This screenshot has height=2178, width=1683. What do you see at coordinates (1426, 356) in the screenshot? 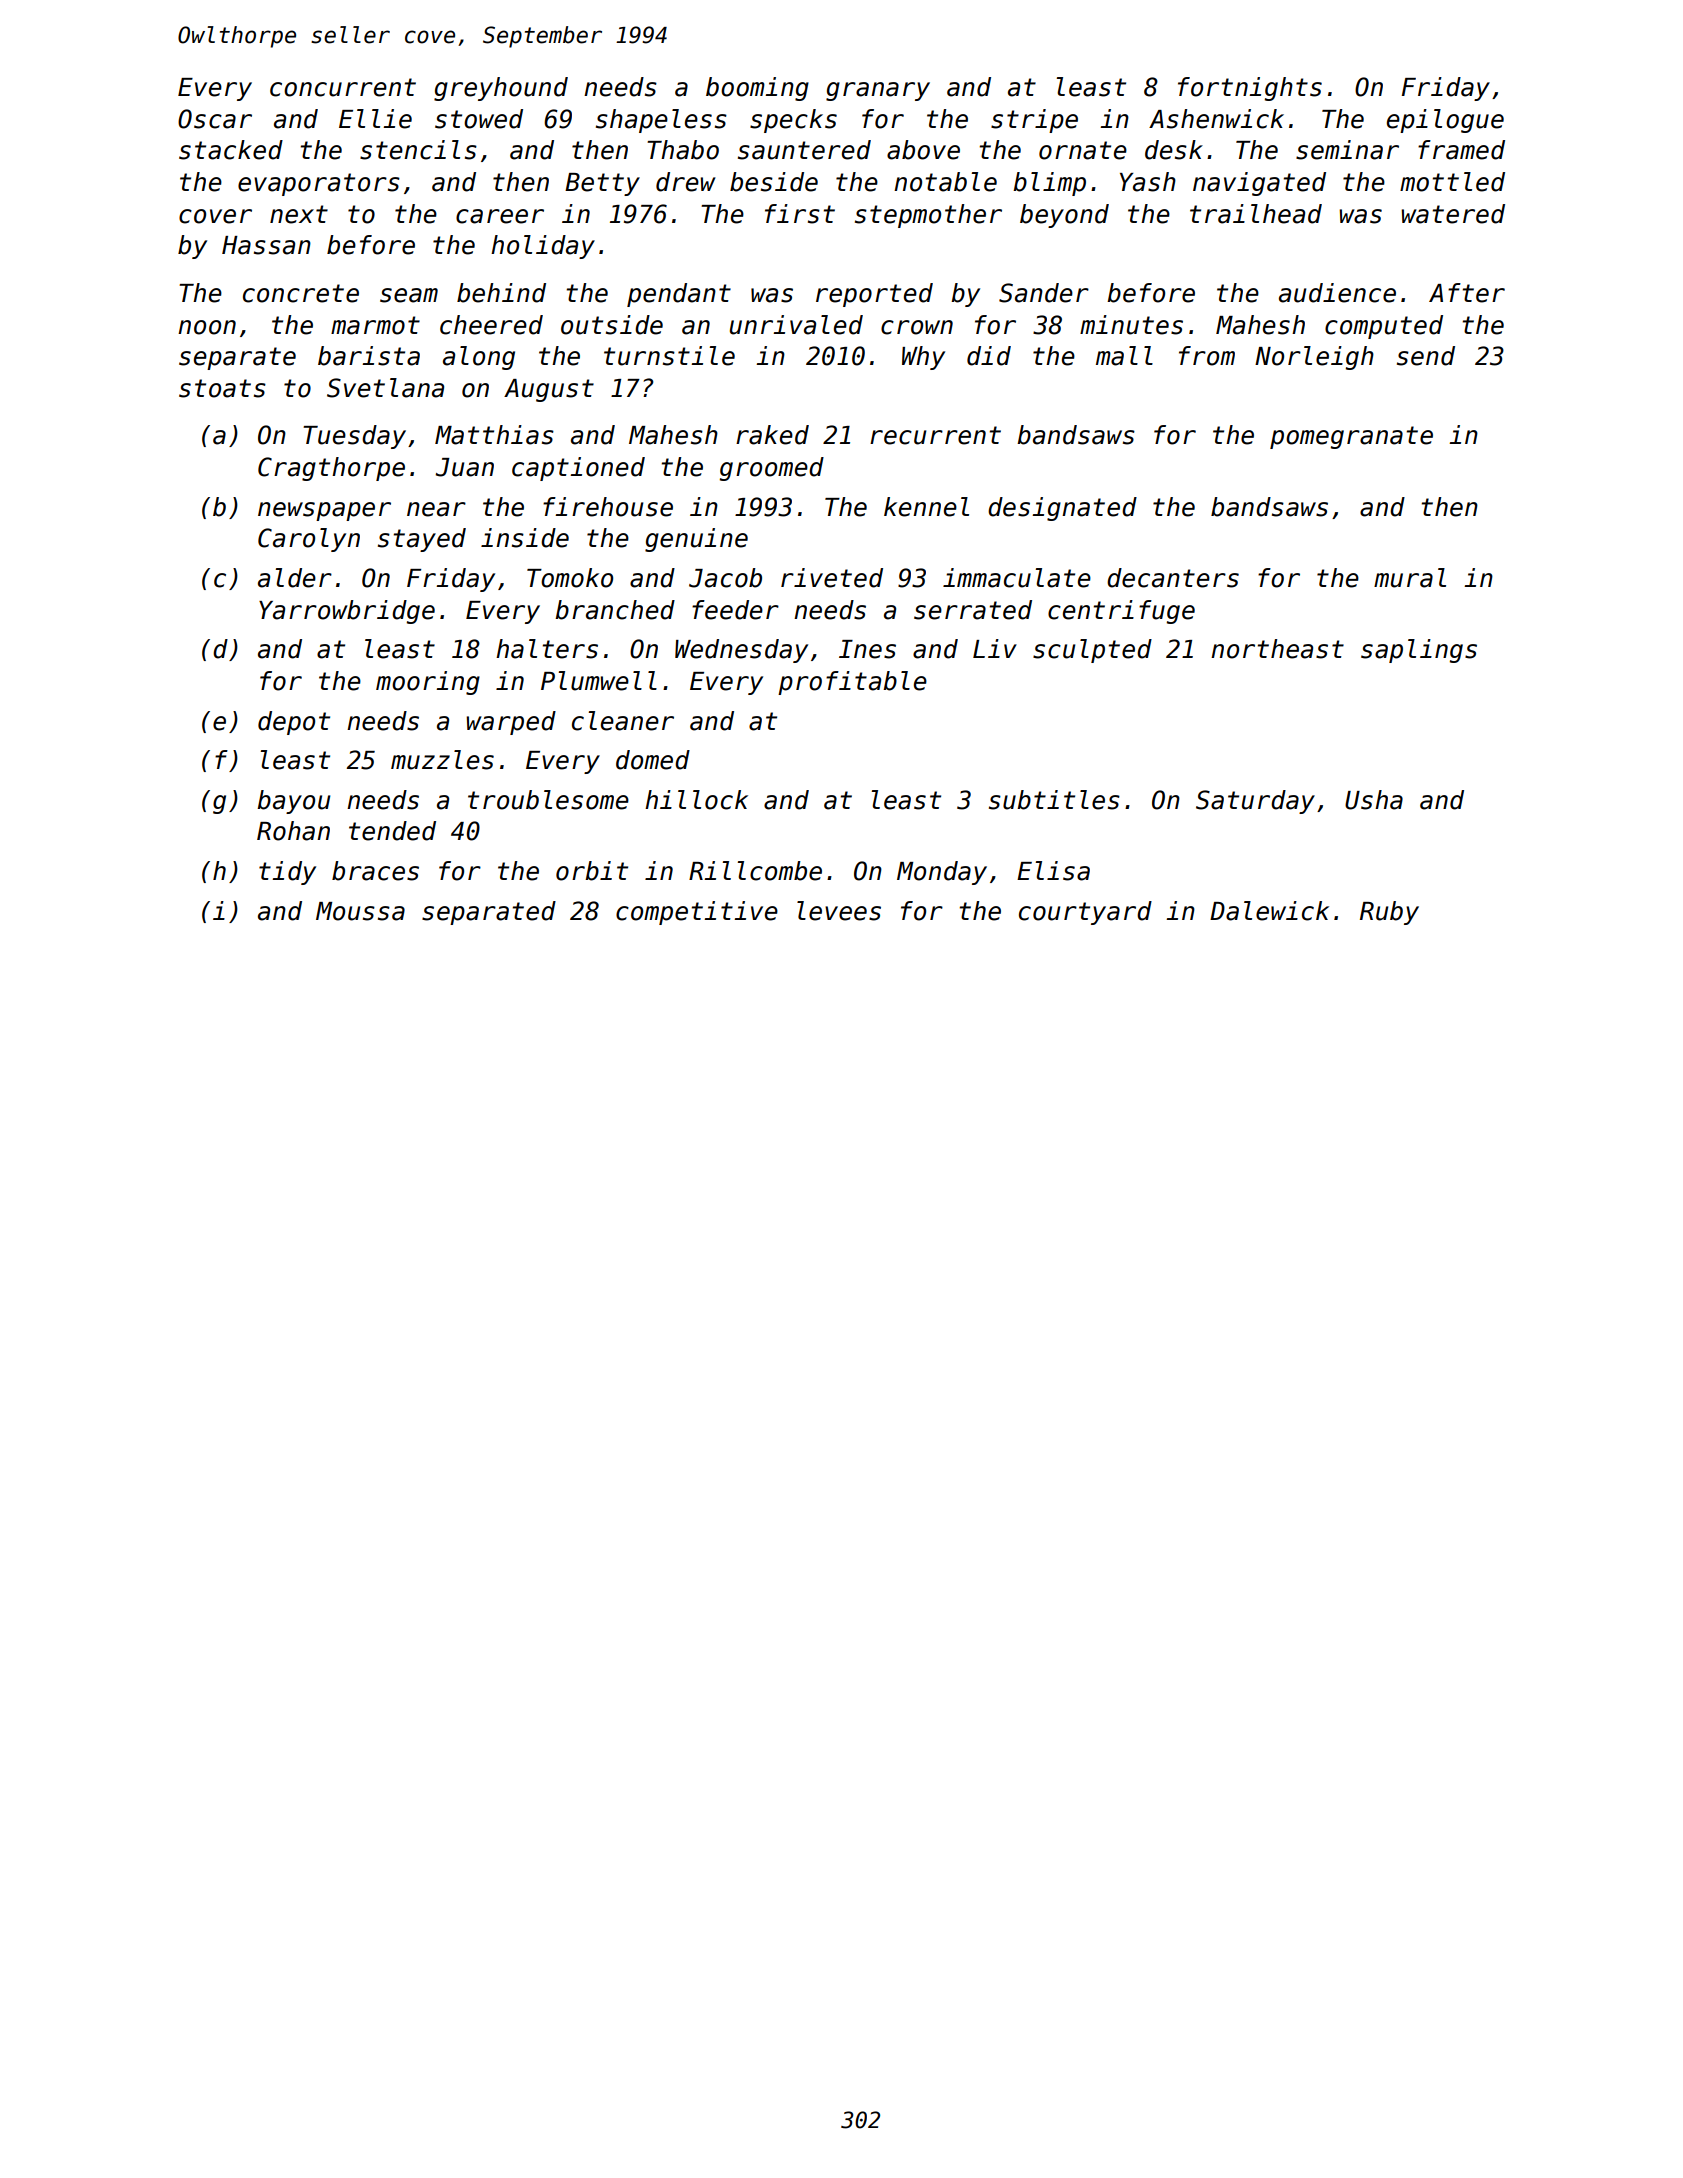
I see `send` at bounding box center [1426, 356].
